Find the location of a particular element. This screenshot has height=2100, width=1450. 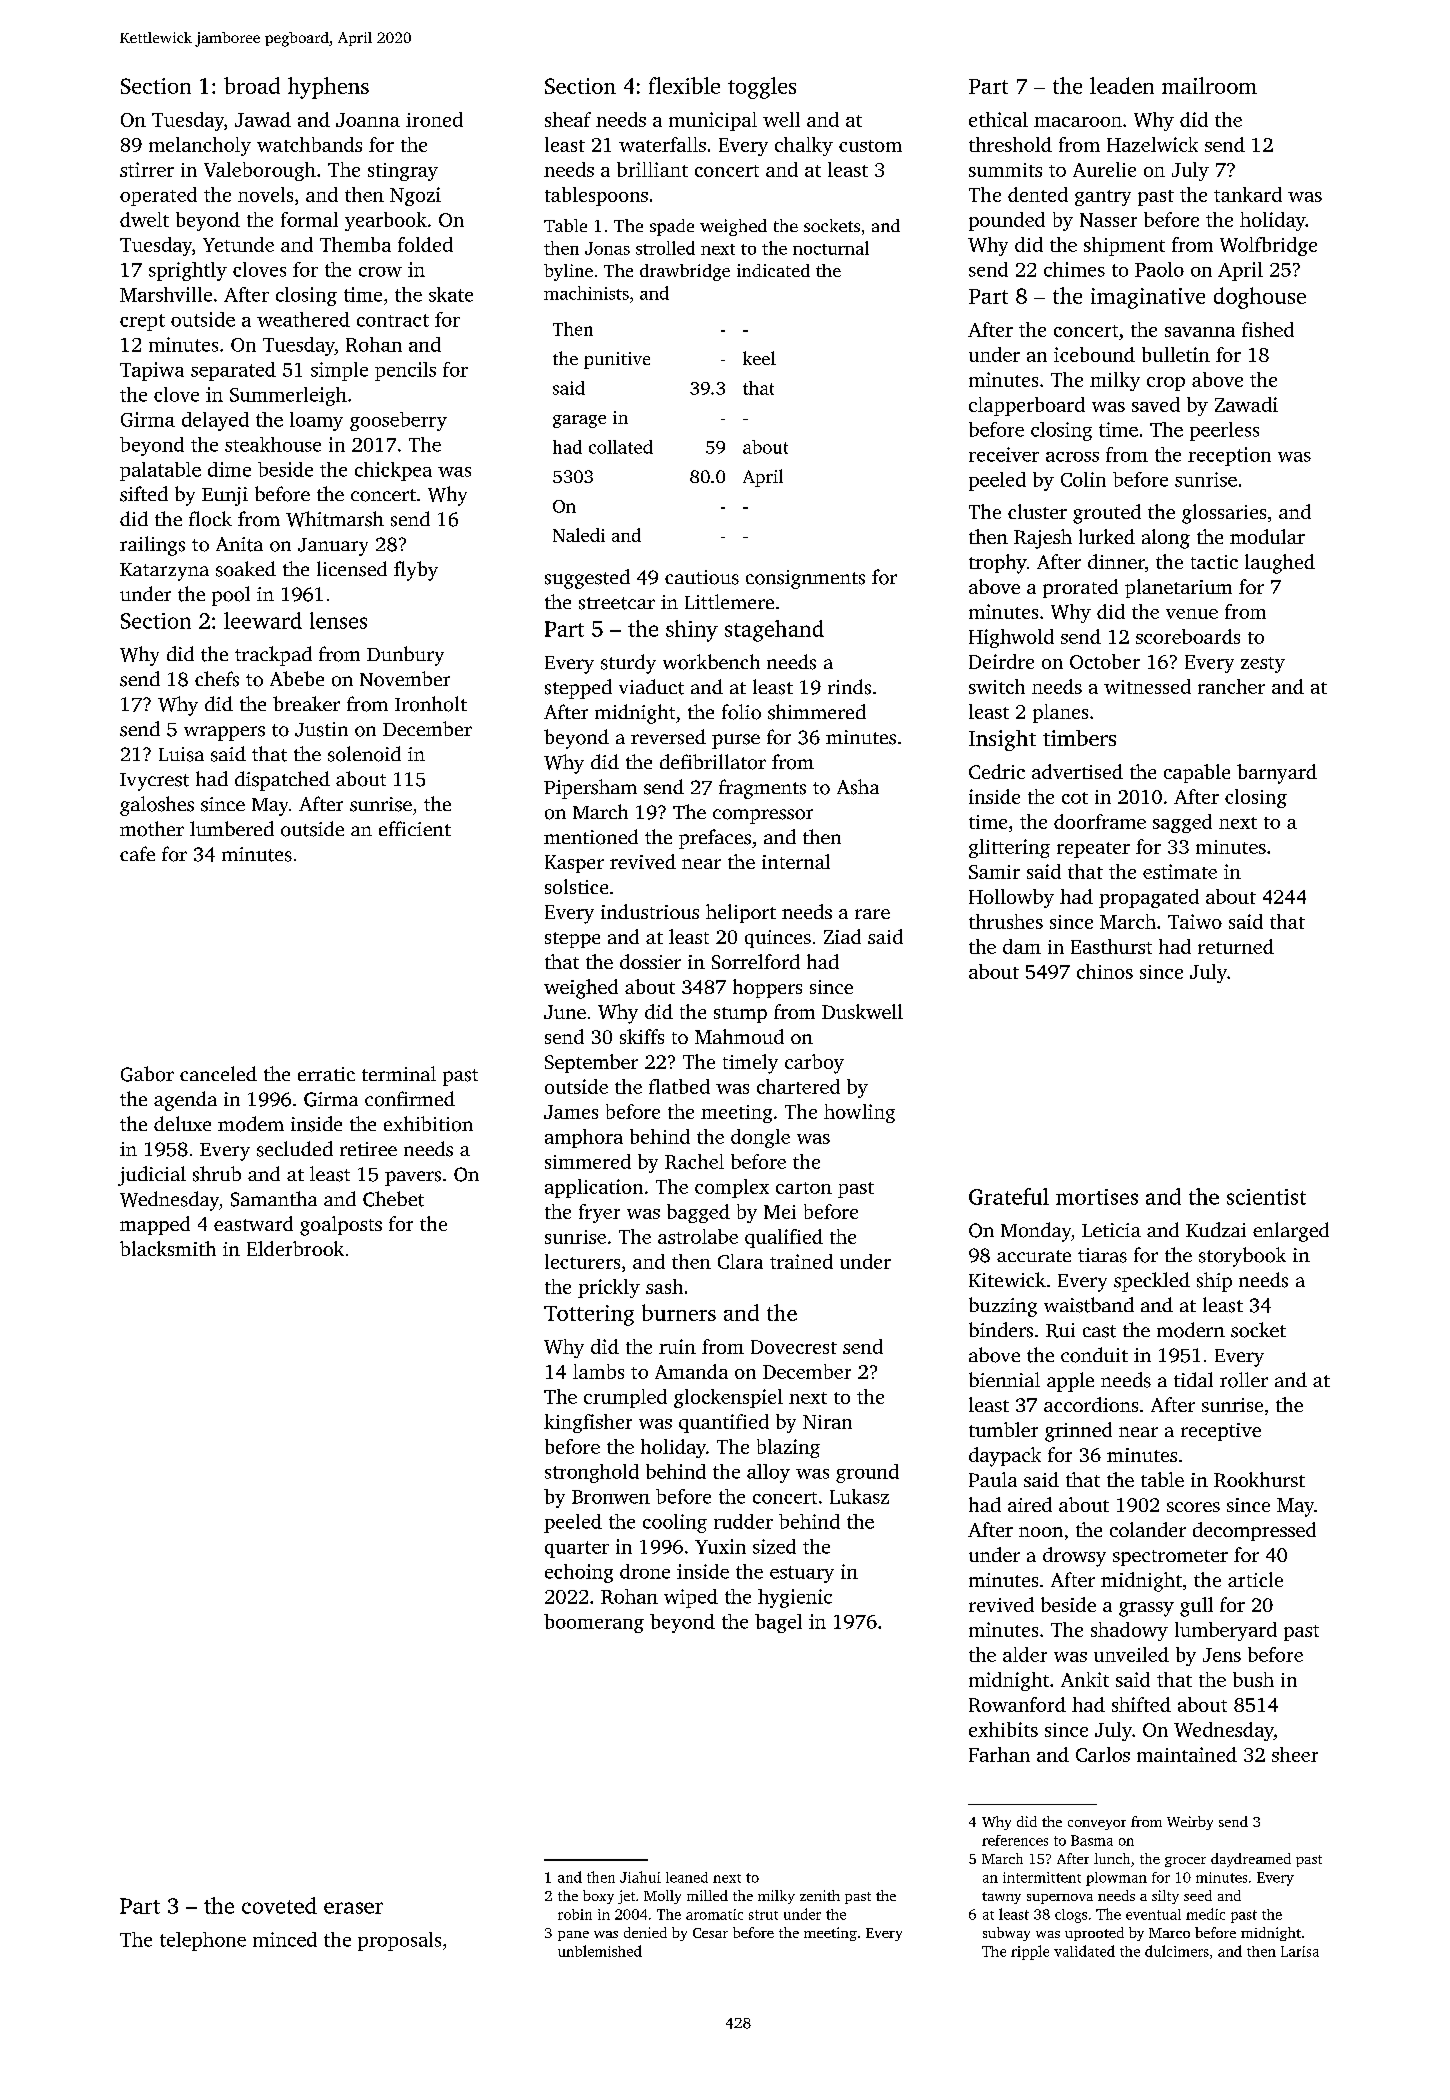

cautious is located at coordinates (702, 577).
